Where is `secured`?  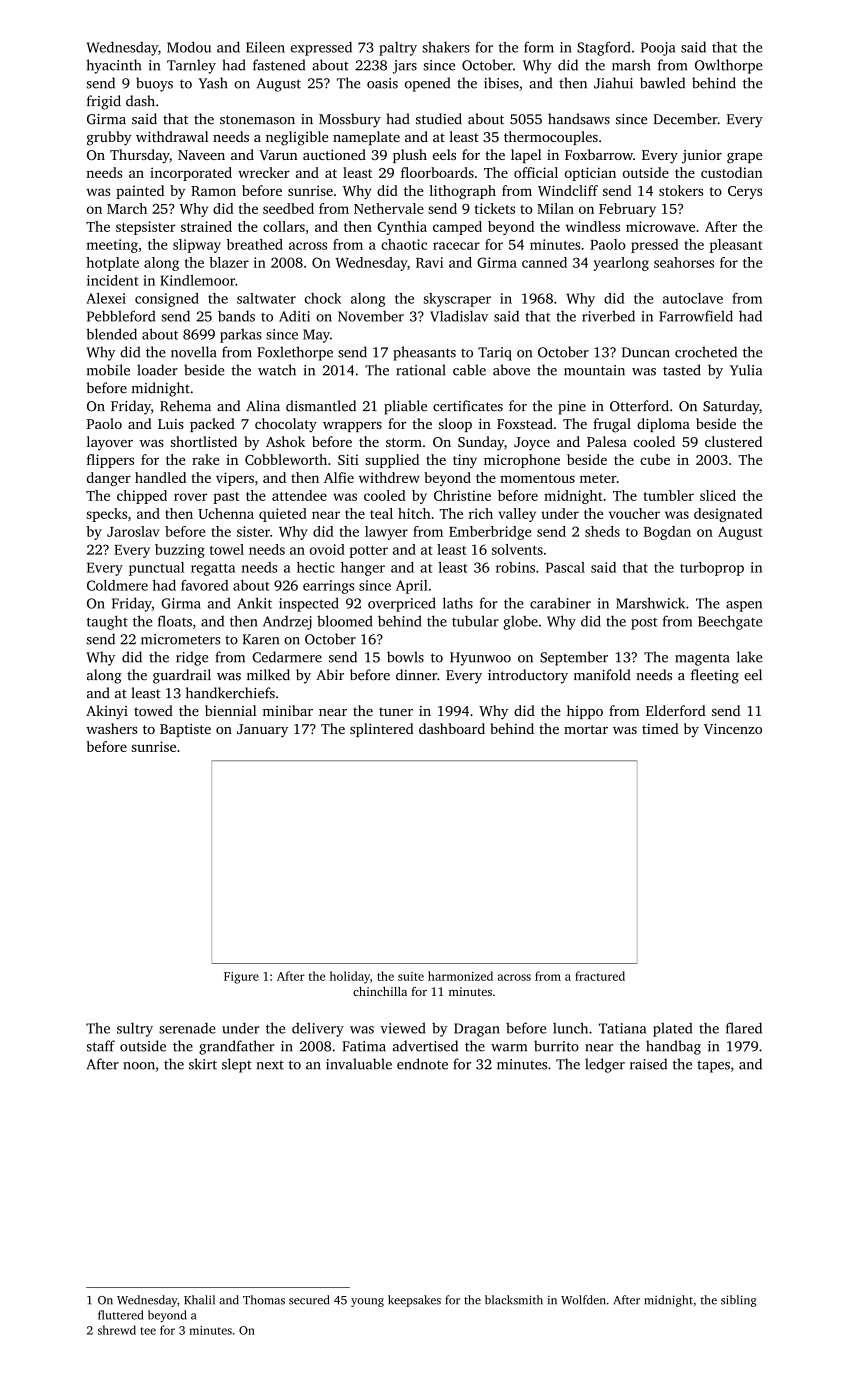
secured is located at coordinates (309, 1300).
